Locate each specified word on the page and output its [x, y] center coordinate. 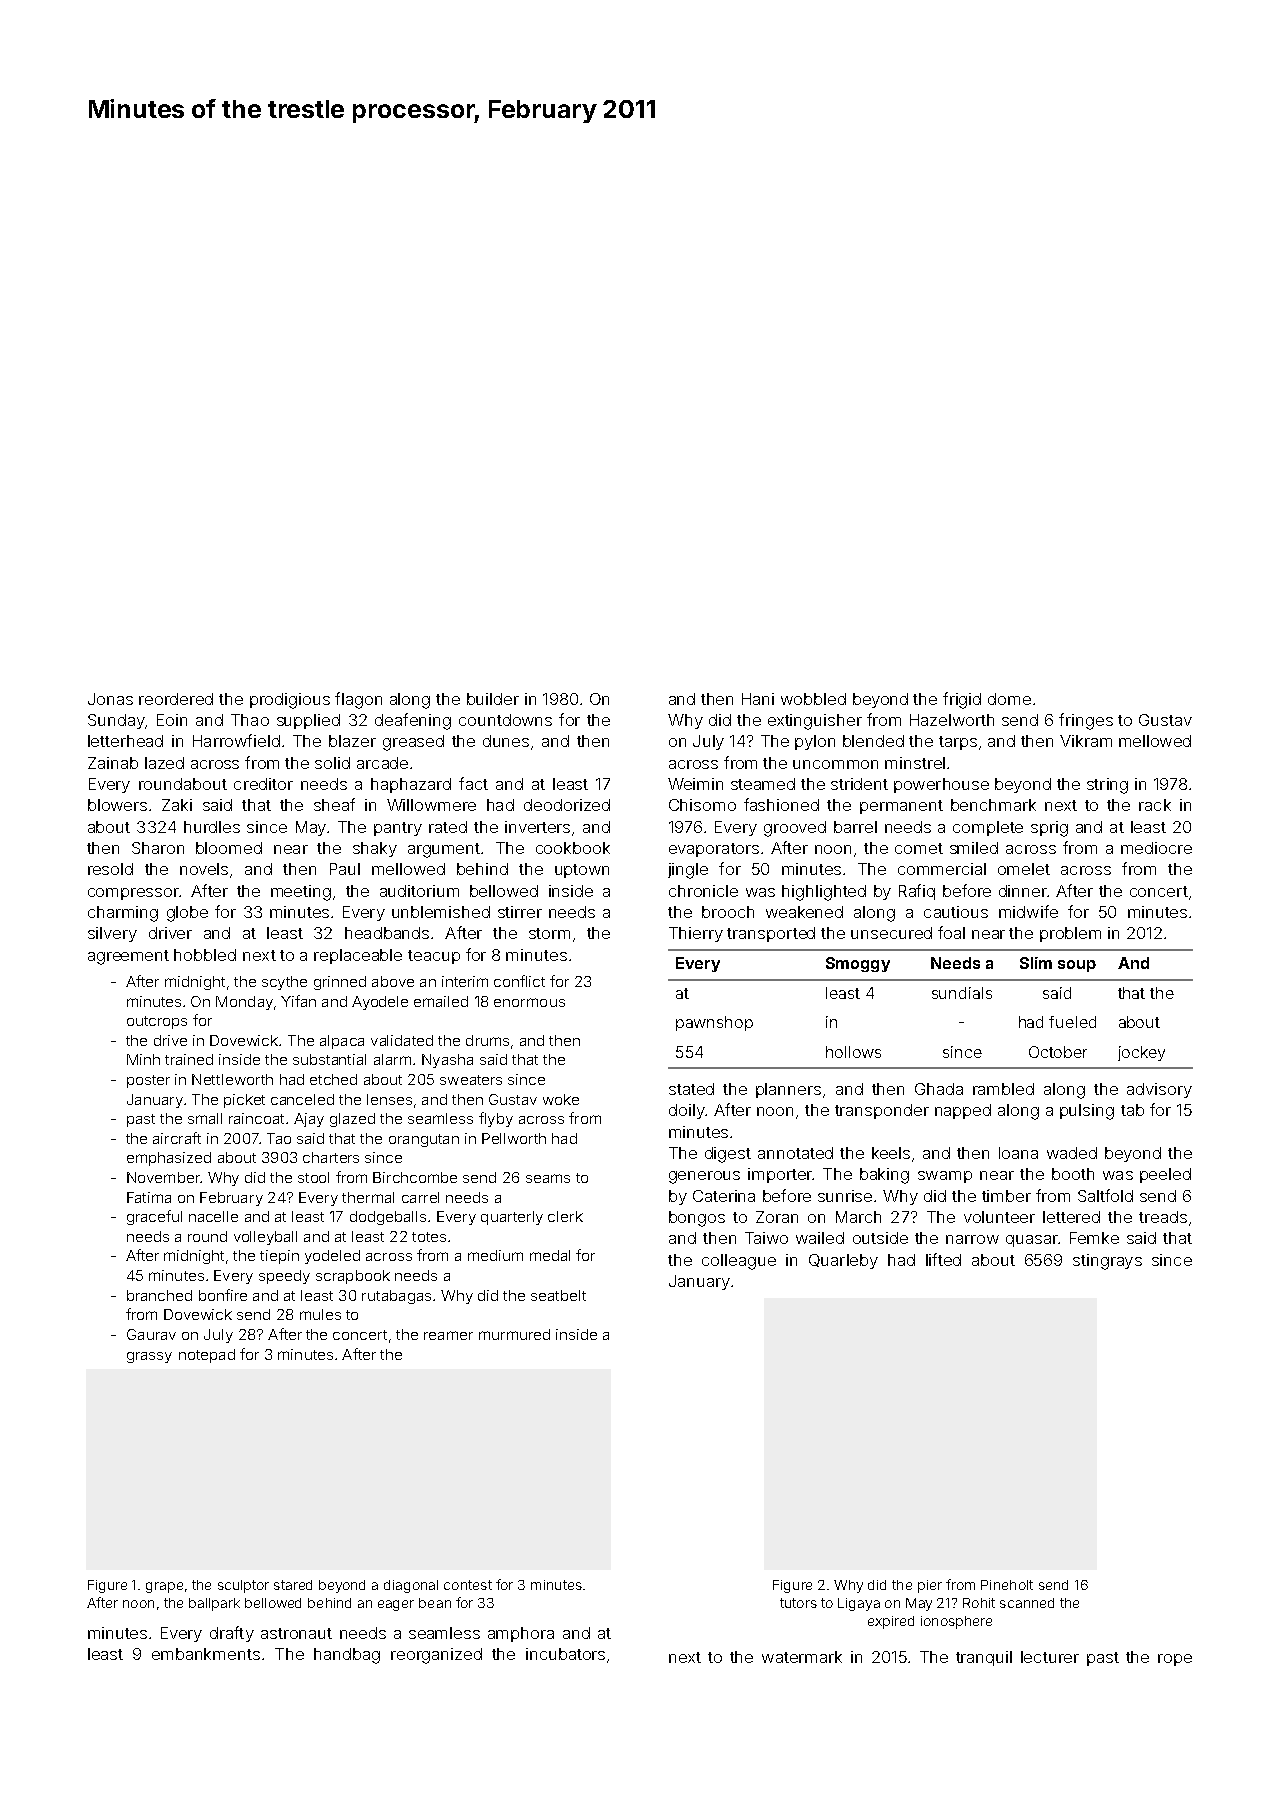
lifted [943, 1259]
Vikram [1086, 741]
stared [293, 1585]
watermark [802, 1657]
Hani [758, 699]
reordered [176, 699]
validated [402, 1040]
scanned [1027, 1603]
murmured [514, 1334]
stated [691, 1089]
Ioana [1018, 1153]
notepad [207, 1356]
